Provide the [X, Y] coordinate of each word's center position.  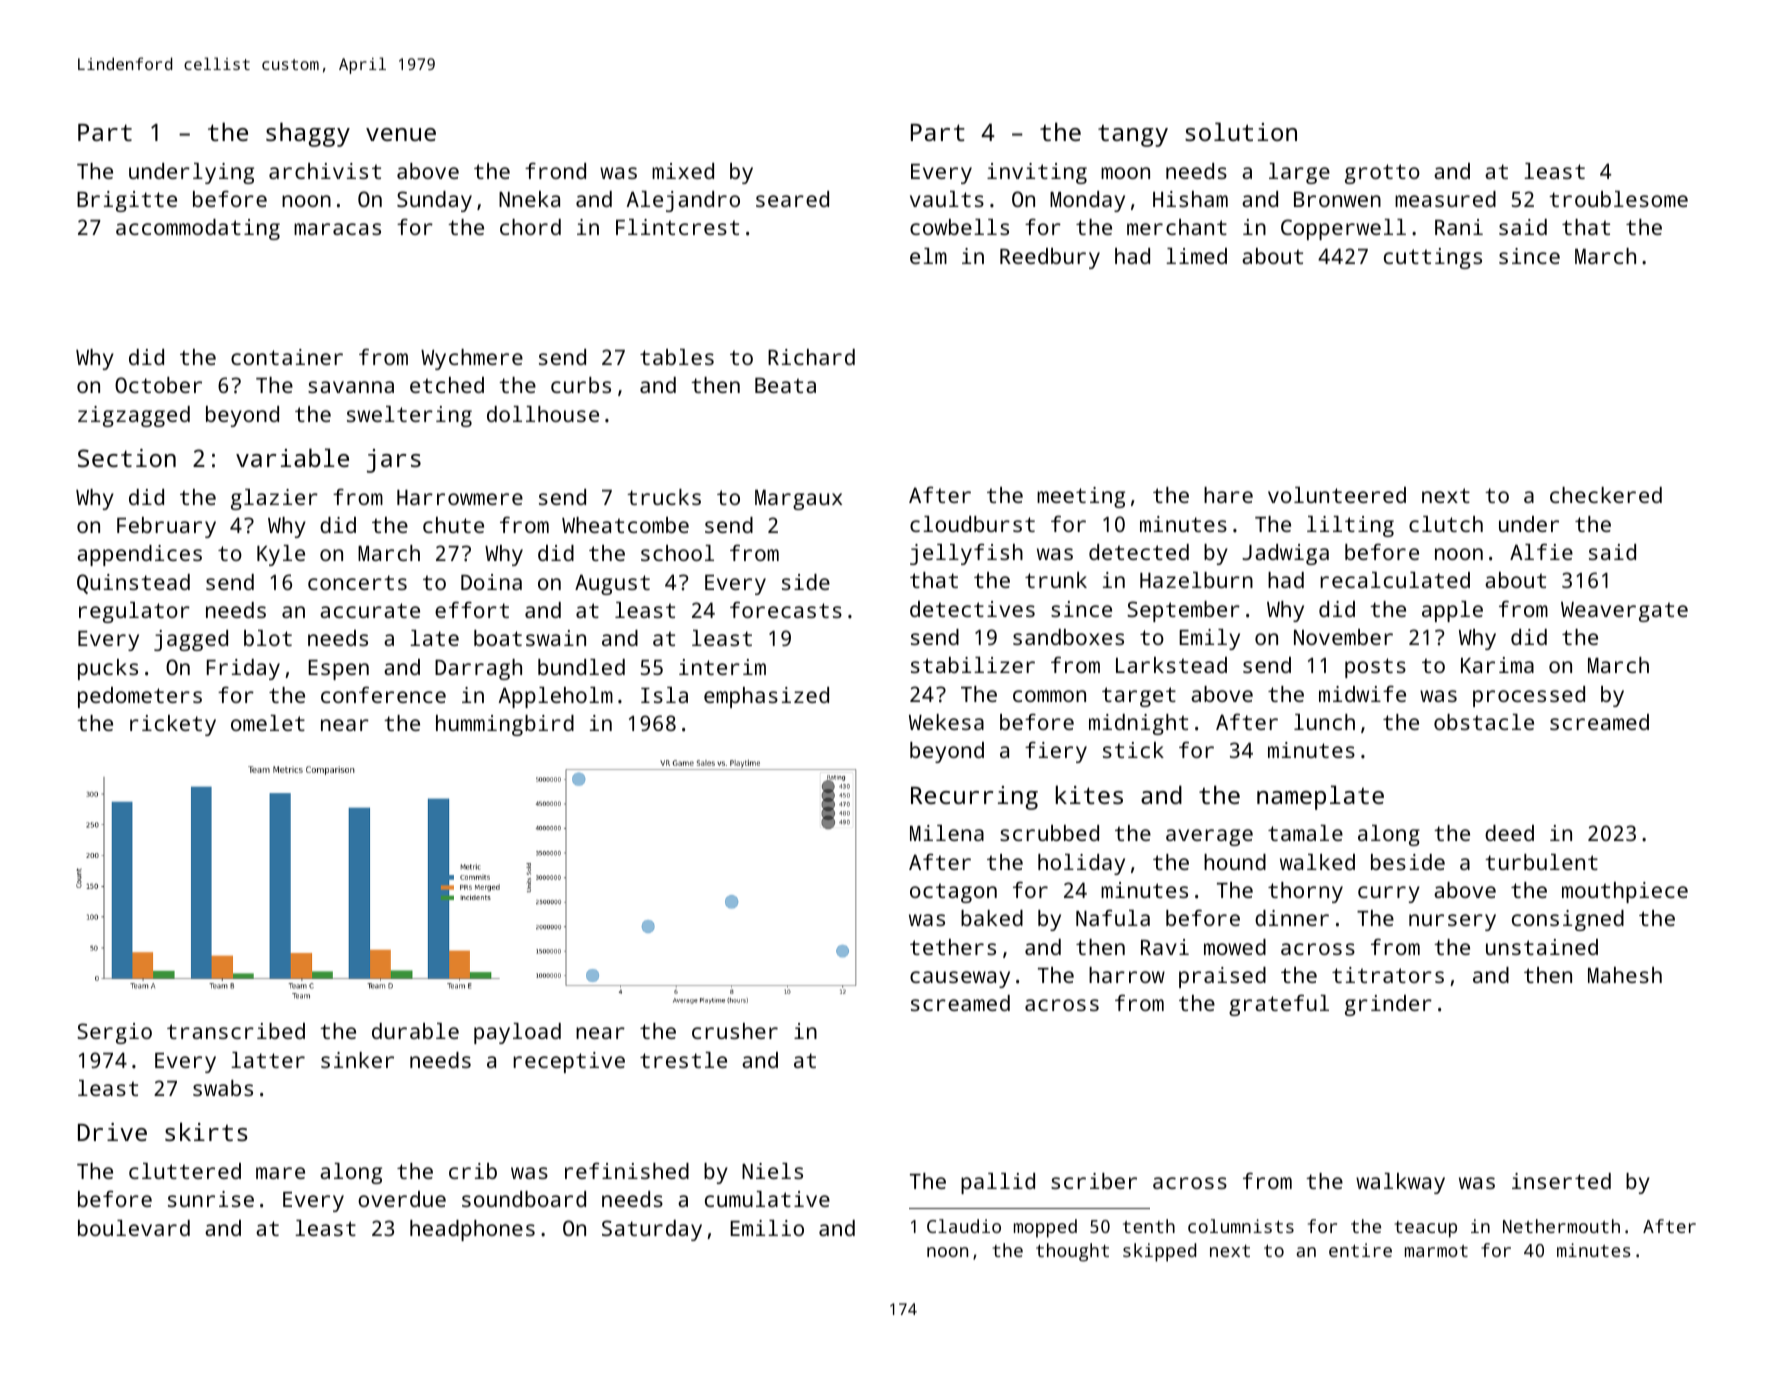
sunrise [211, 1199]
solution [1241, 131]
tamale [1305, 833]
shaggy [308, 134]
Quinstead [133, 584]
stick [1133, 750]
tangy [1133, 136]
